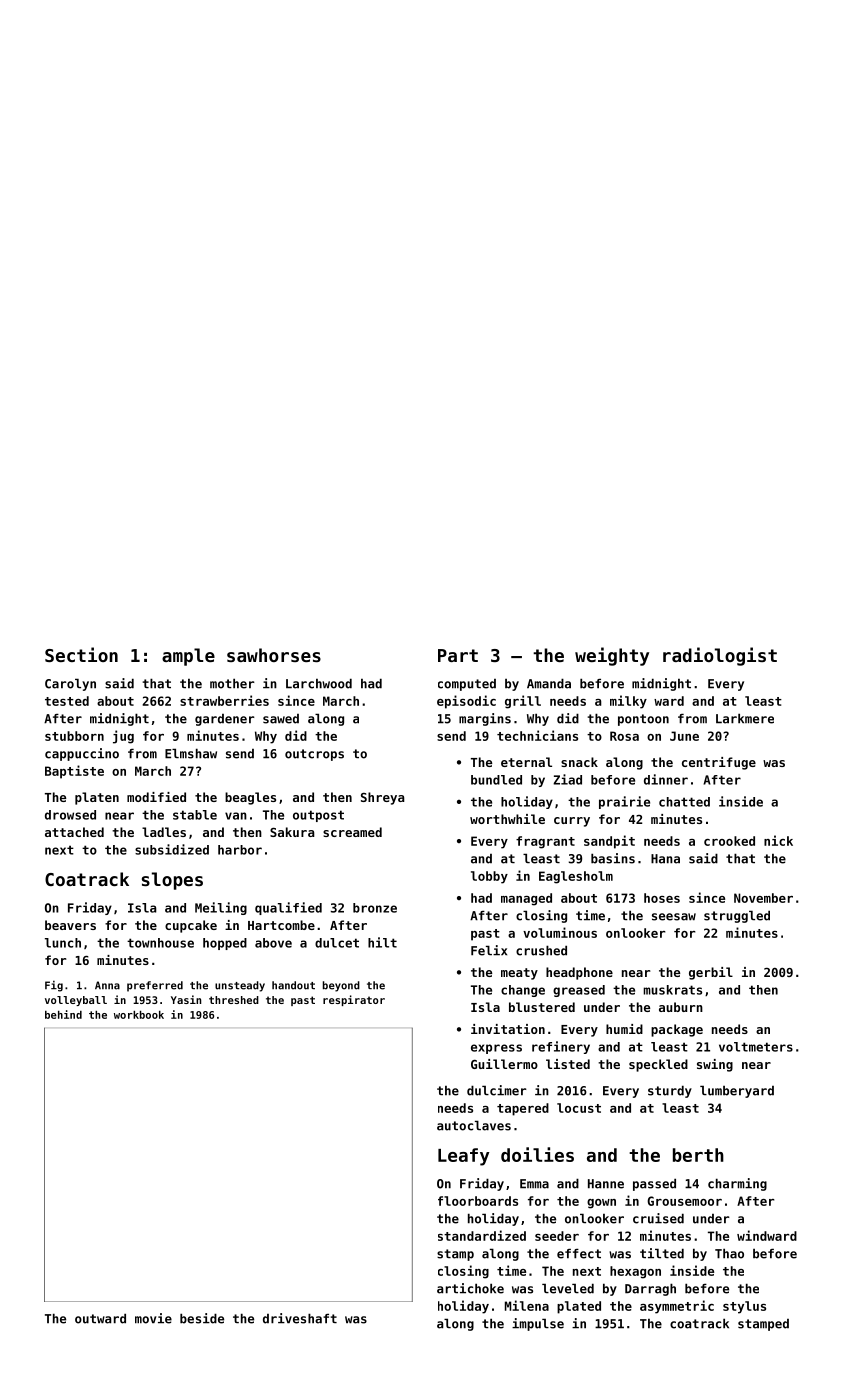  What do you see at coordinates (81, 654) in the screenshot?
I see `Section` at bounding box center [81, 654].
